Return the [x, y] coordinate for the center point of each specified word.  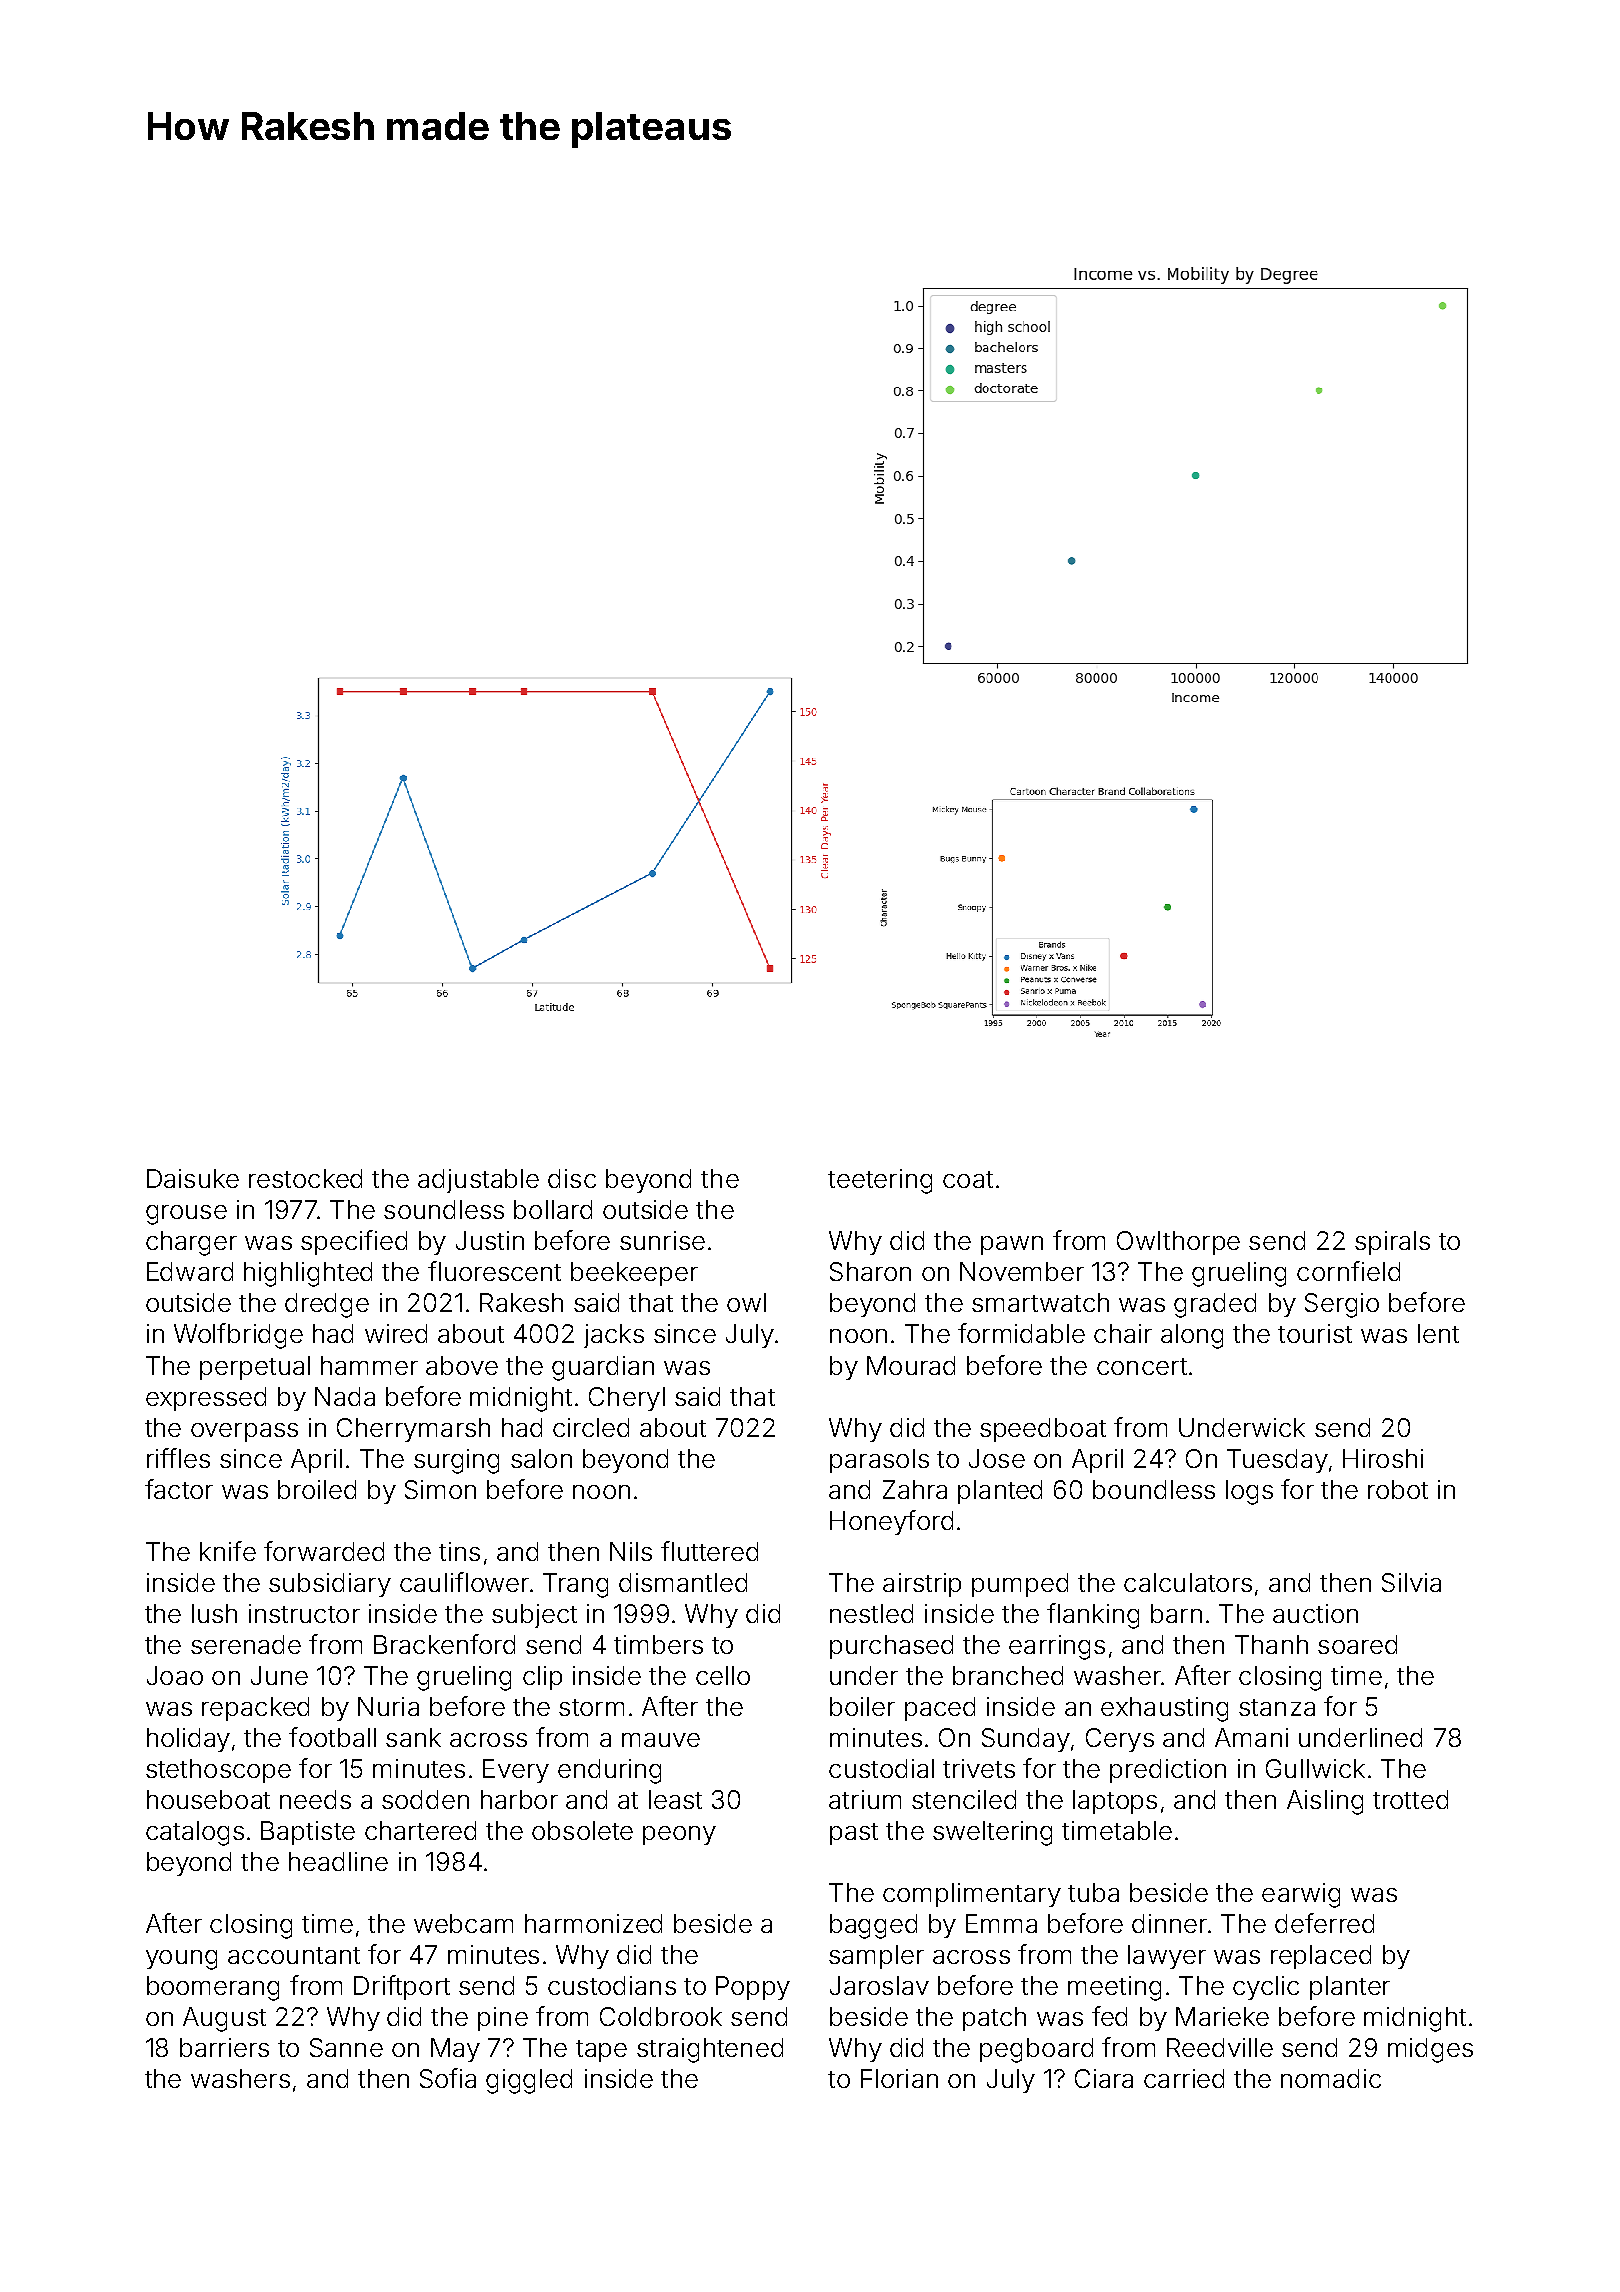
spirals [1392, 1243]
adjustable [478, 1181]
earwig [1301, 1895]
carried [1184, 2078]
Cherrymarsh [413, 1430]
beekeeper [634, 1274]
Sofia [448, 2078]
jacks [614, 1336]
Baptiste [308, 1833]
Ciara [1104, 2078]
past [854, 1834]
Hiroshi [1383, 1458]
